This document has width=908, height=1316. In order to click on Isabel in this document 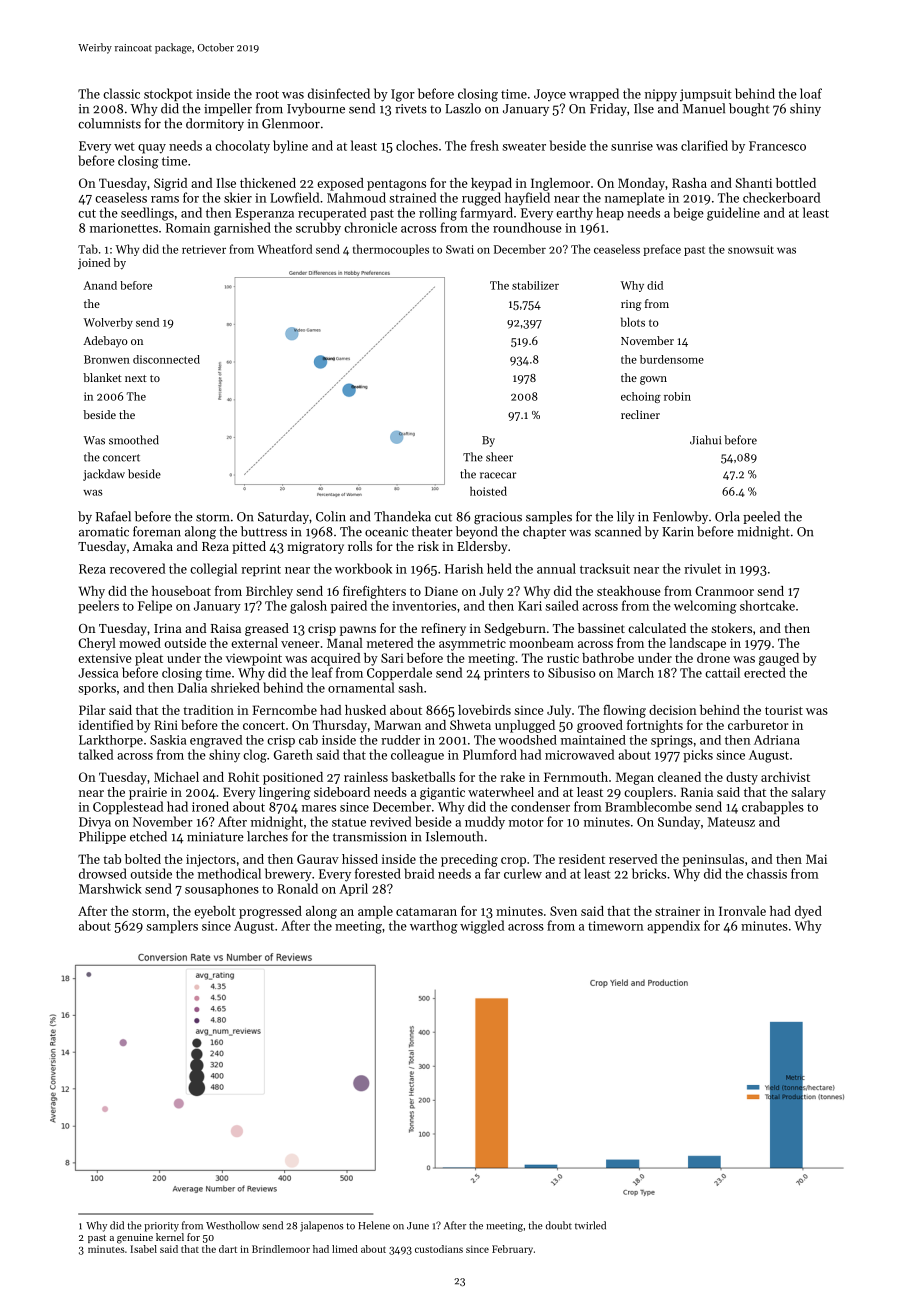, I will do `click(143, 1249)`.
